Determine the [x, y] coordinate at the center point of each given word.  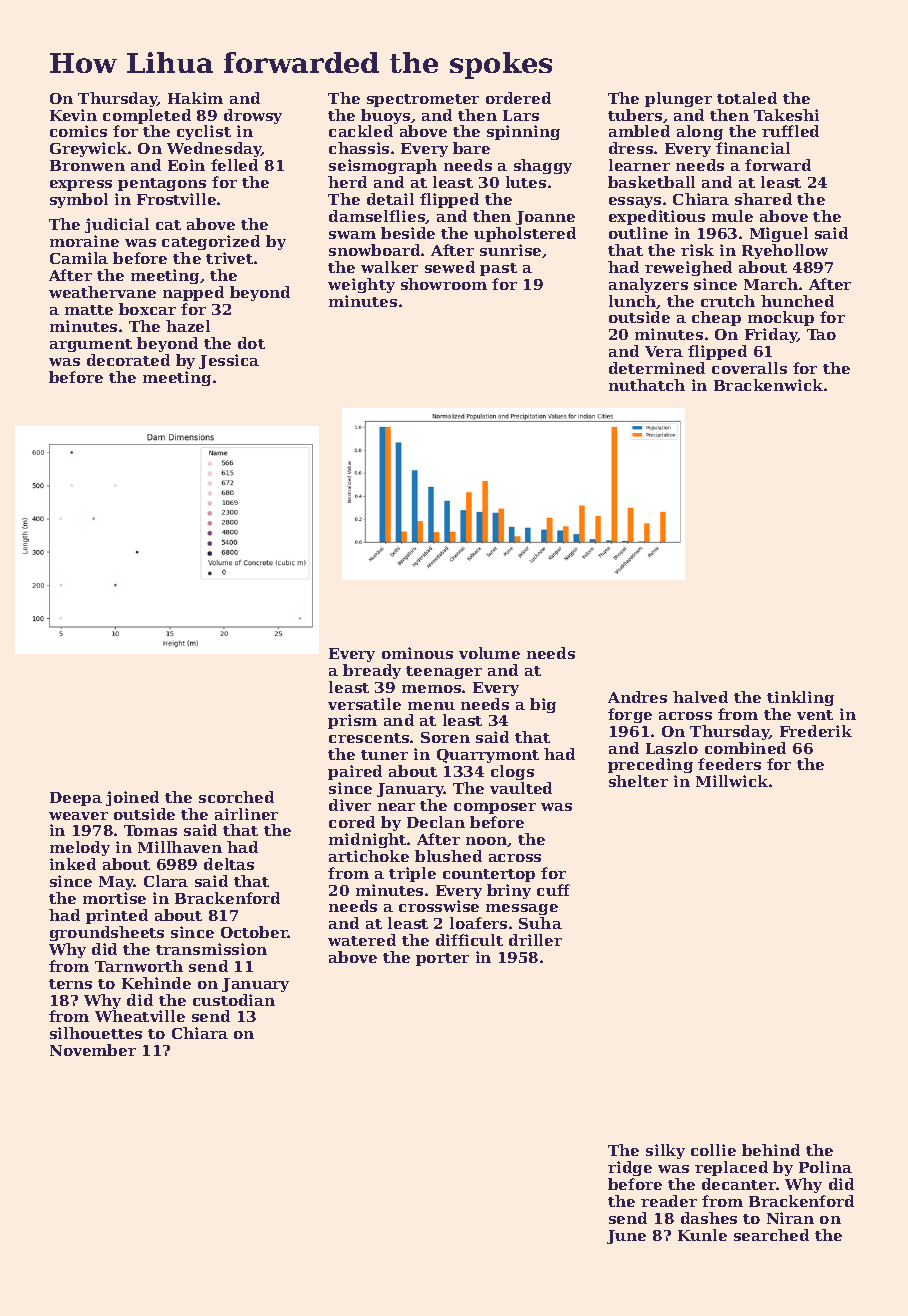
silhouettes [96, 1033]
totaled [747, 98]
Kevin [73, 115]
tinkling [800, 698]
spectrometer [423, 100]
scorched [236, 797]
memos [431, 689]
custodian [234, 1000]
